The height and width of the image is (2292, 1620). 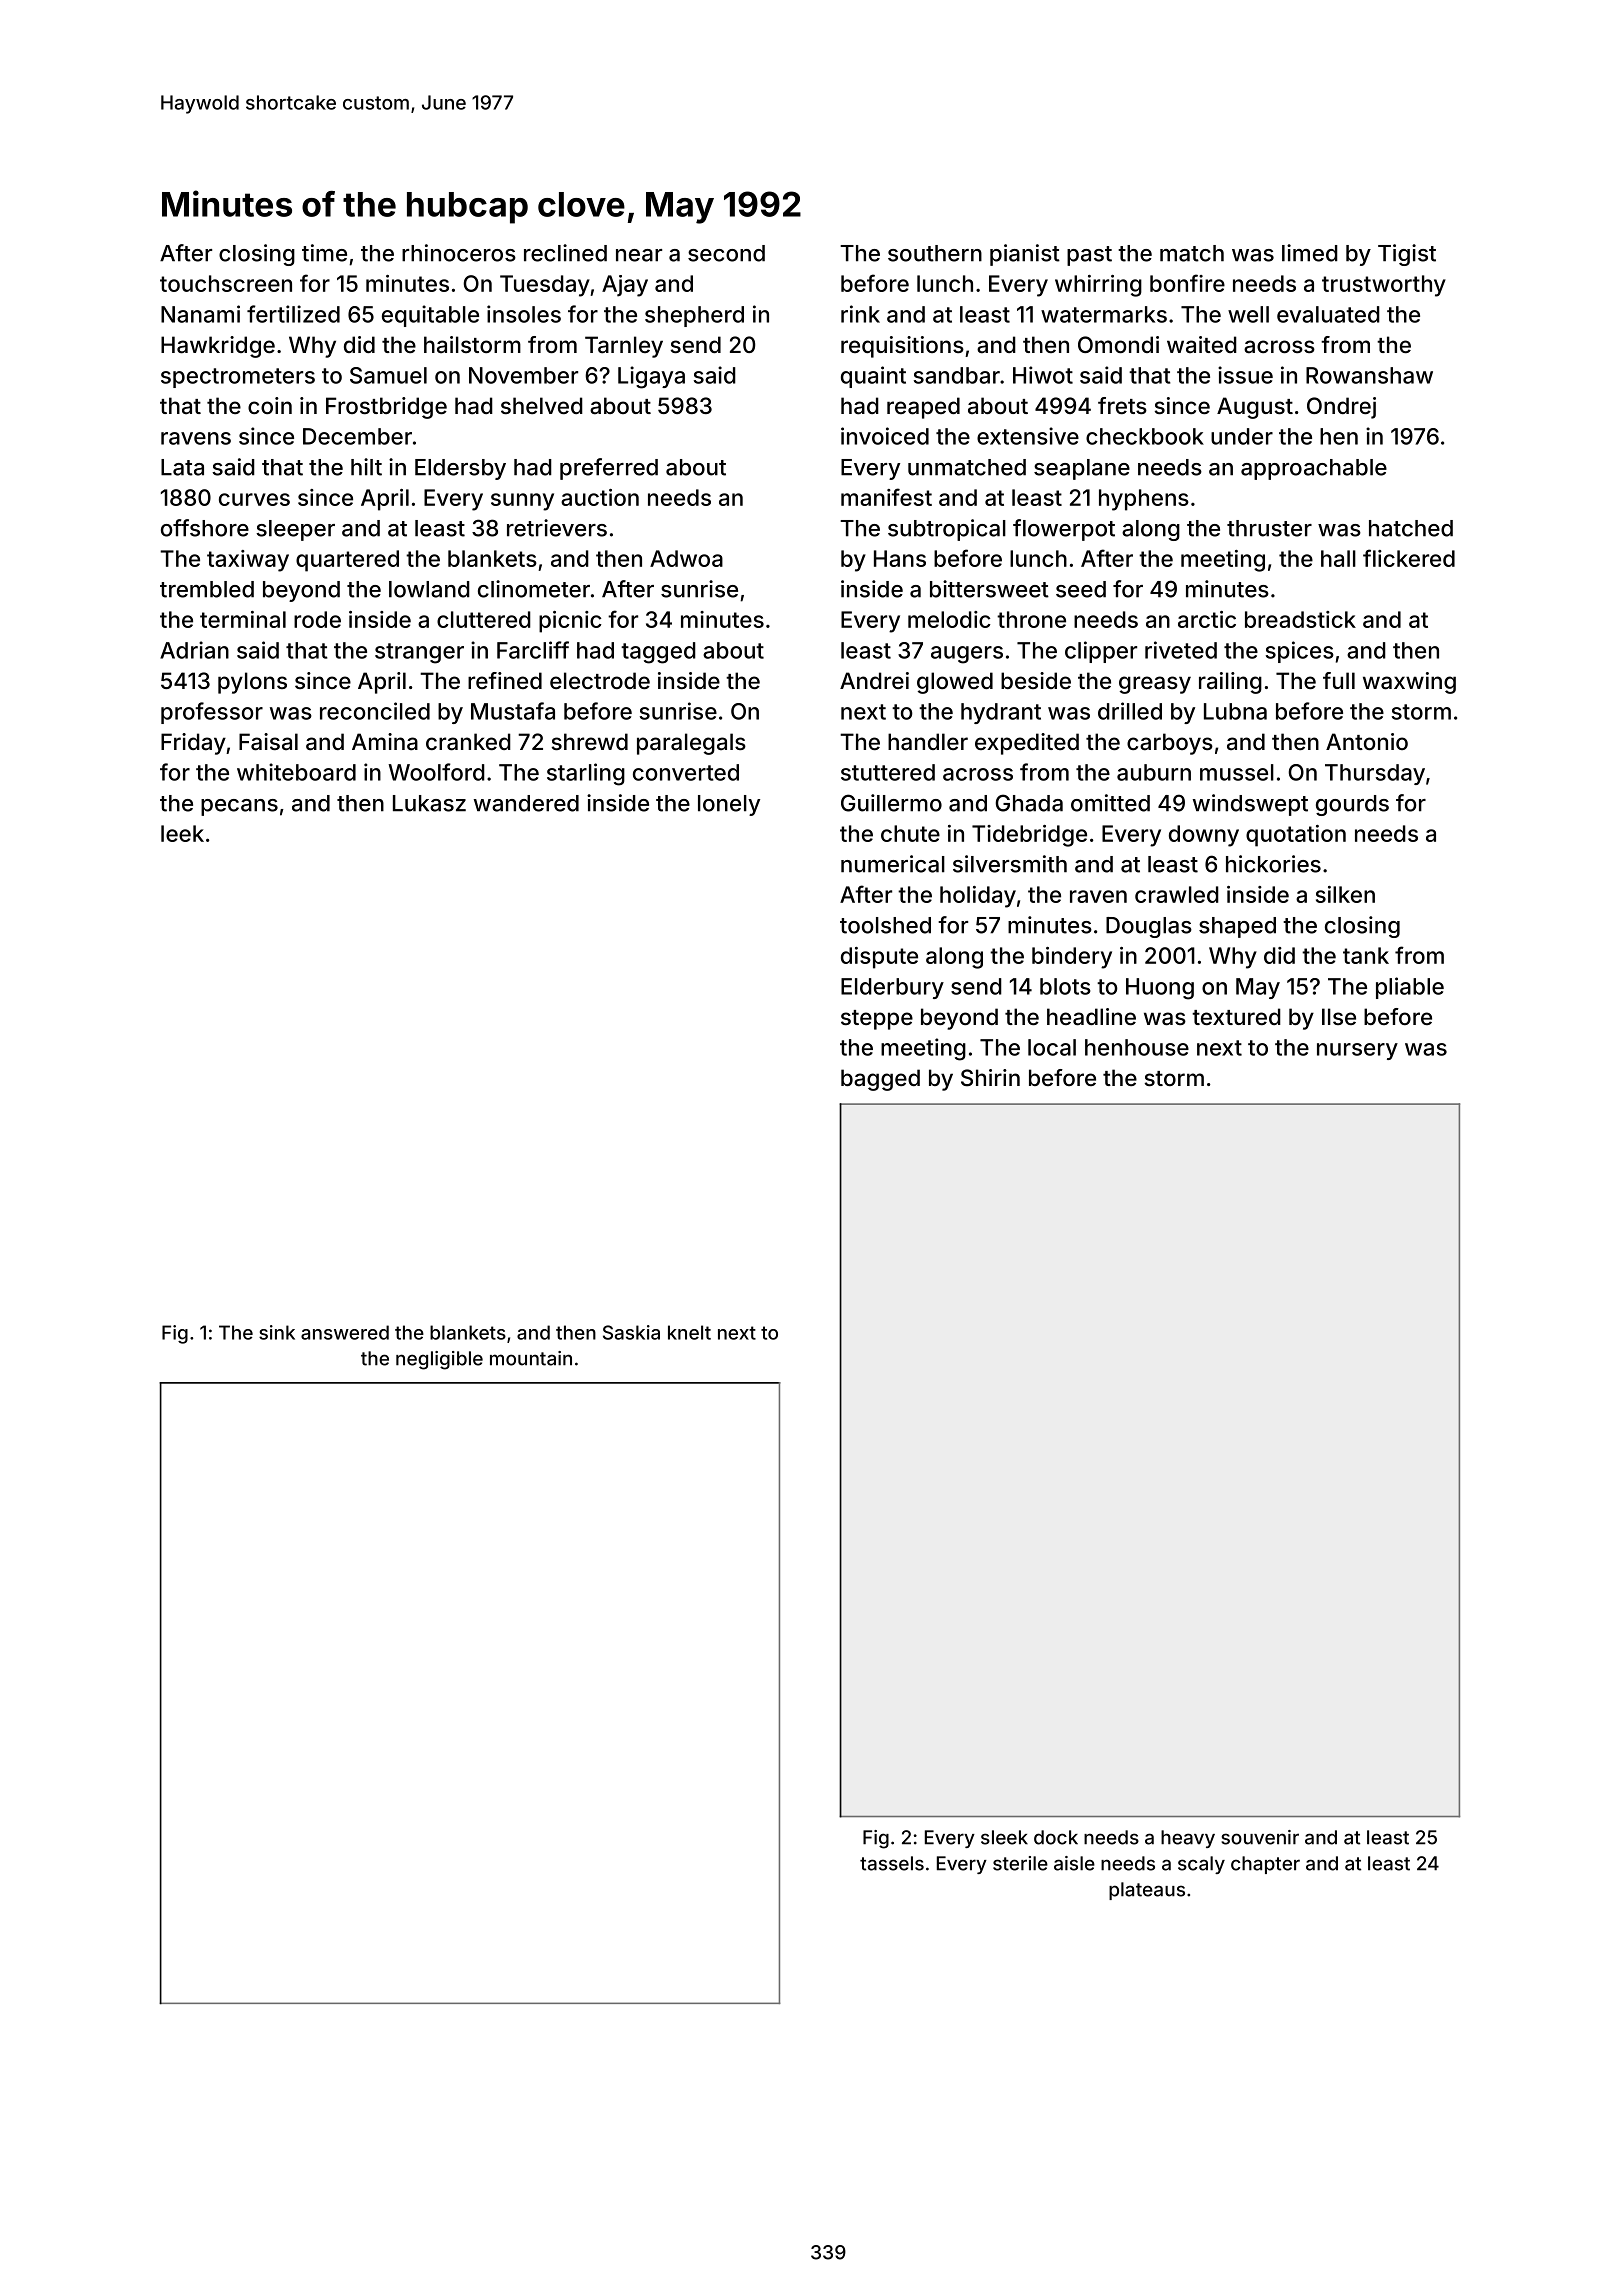 I want to click on limed, so click(x=1310, y=253).
